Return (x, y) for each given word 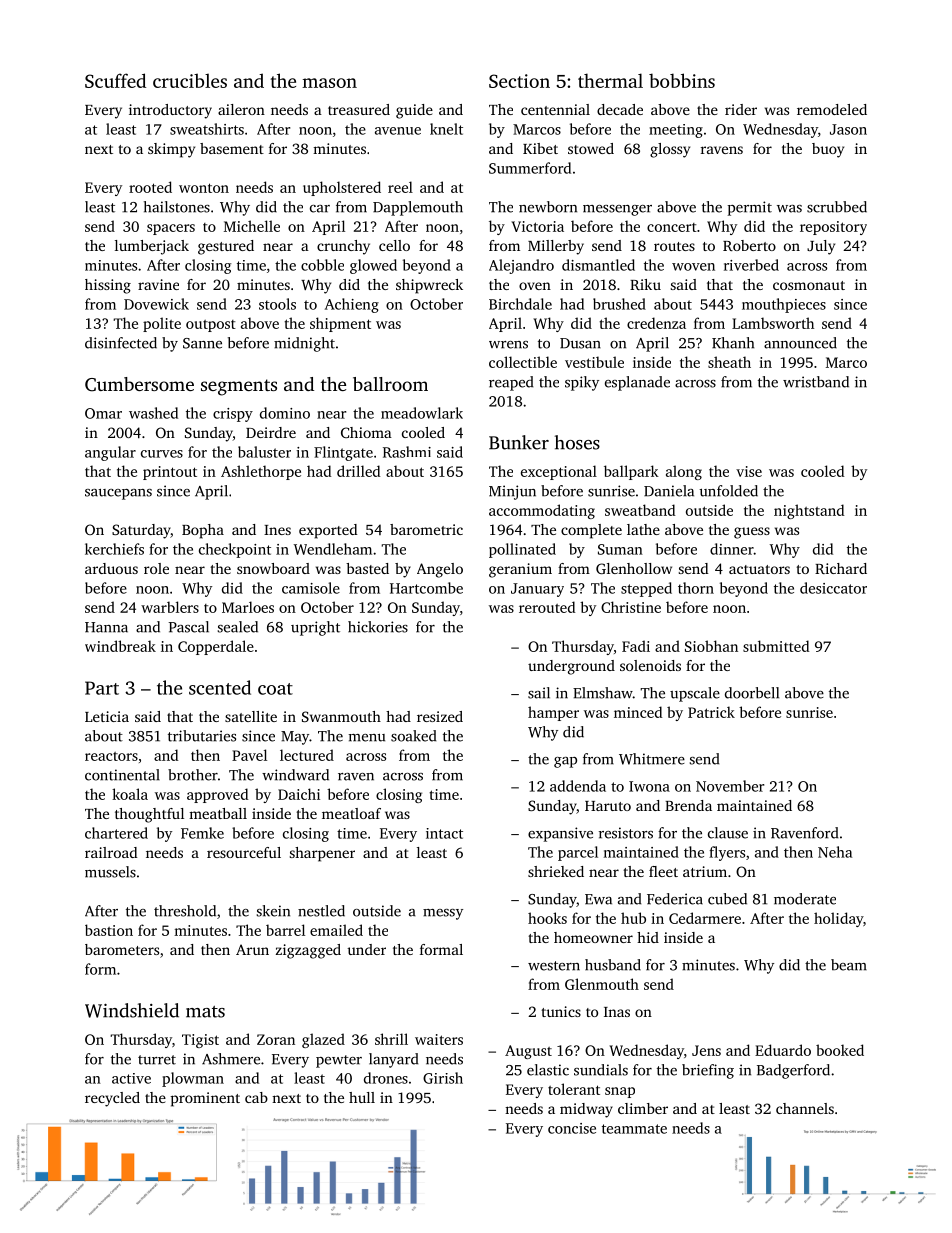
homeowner (593, 937)
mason (329, 83)
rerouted (547, 607)
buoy (828, 150)
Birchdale (520, 304)
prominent (205, 1099)
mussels (110, 872)
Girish (443, 1078)
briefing (708, 1071)
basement (232, 148)
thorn (696, 588)
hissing (108, 286)
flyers (727, 853)
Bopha (203, 531)
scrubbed (837, 207)
